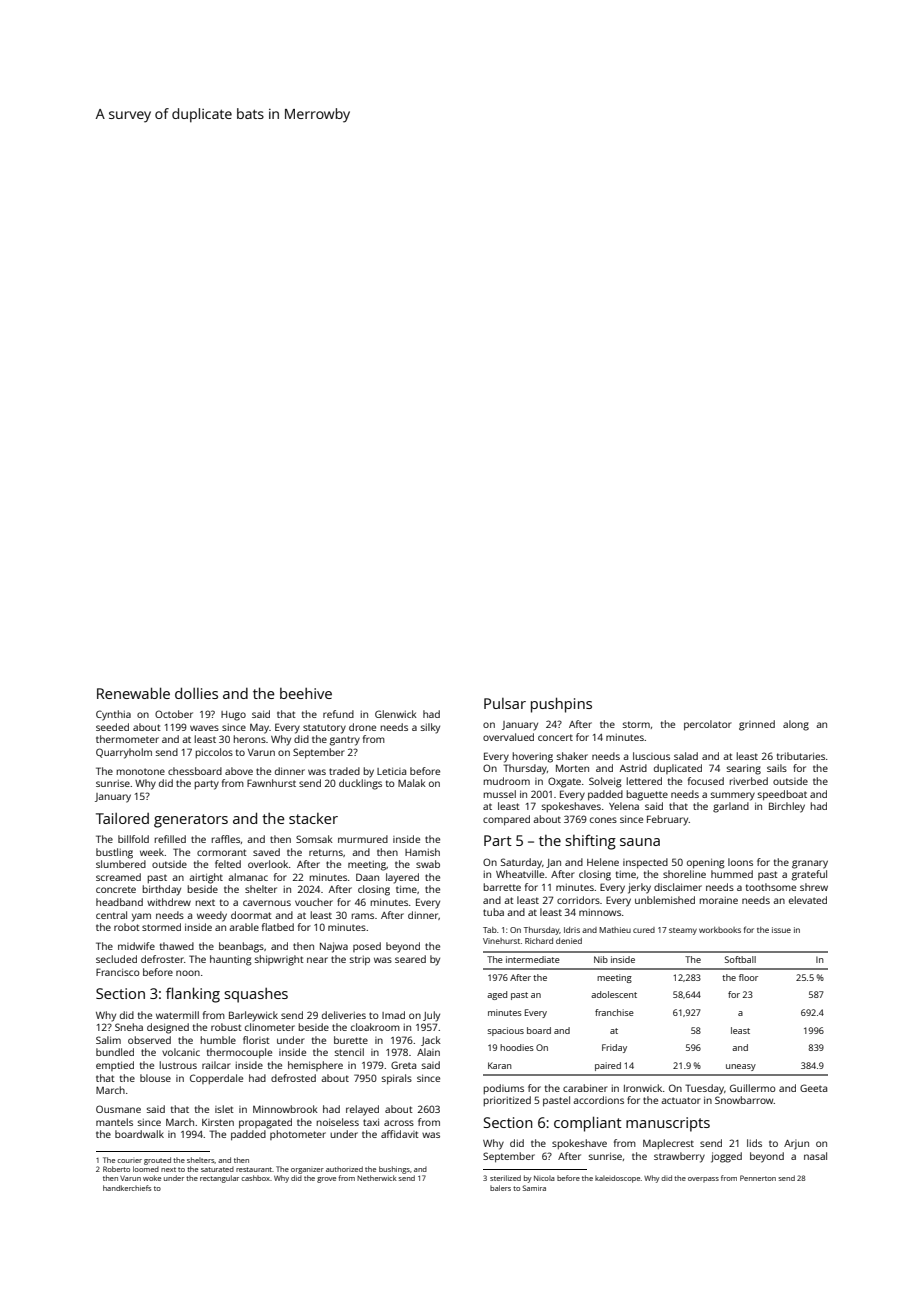 This screenshot has width=924, height=1308. Describe the element at coordinates (757, 725) in the screenshot. I see `grinned` at that location.
